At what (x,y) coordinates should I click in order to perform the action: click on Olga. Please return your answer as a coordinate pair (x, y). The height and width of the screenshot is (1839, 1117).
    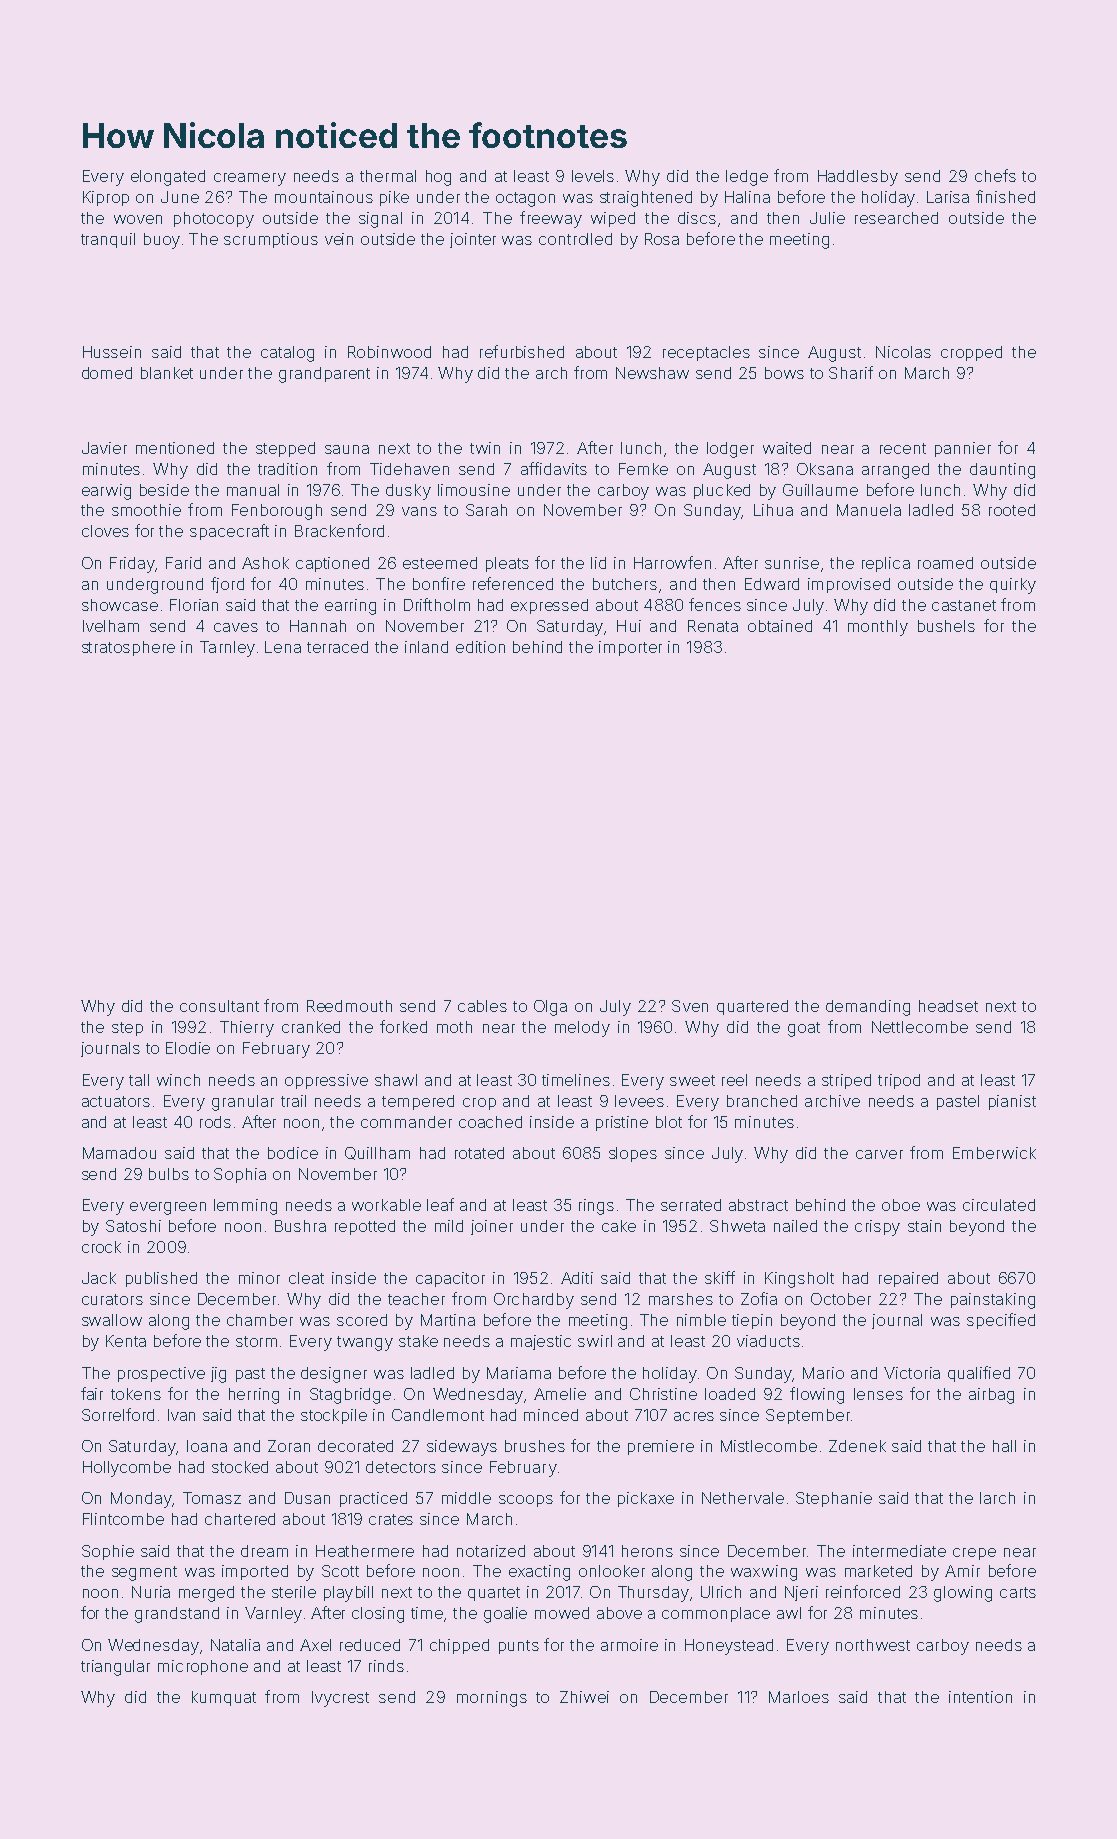
    Looking at the image, I should click on (550, 1008).
